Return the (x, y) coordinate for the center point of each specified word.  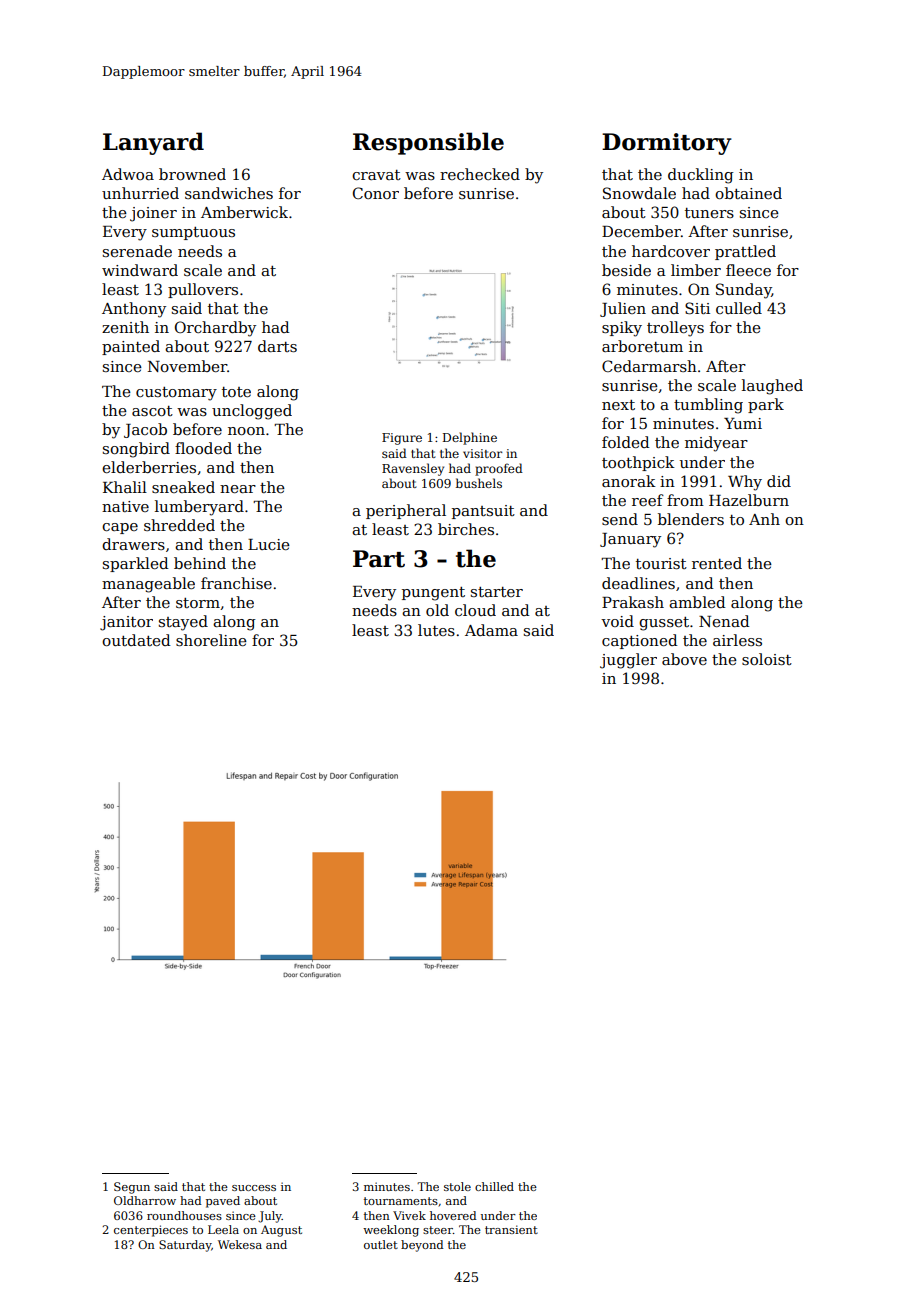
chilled (494, 1186)
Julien (623, 309)
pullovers (203, 290)
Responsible (428, 143)
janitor (126, 623)
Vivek (409, 1215)
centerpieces (151, 1231)
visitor (482, 453)
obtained (748, 193)
